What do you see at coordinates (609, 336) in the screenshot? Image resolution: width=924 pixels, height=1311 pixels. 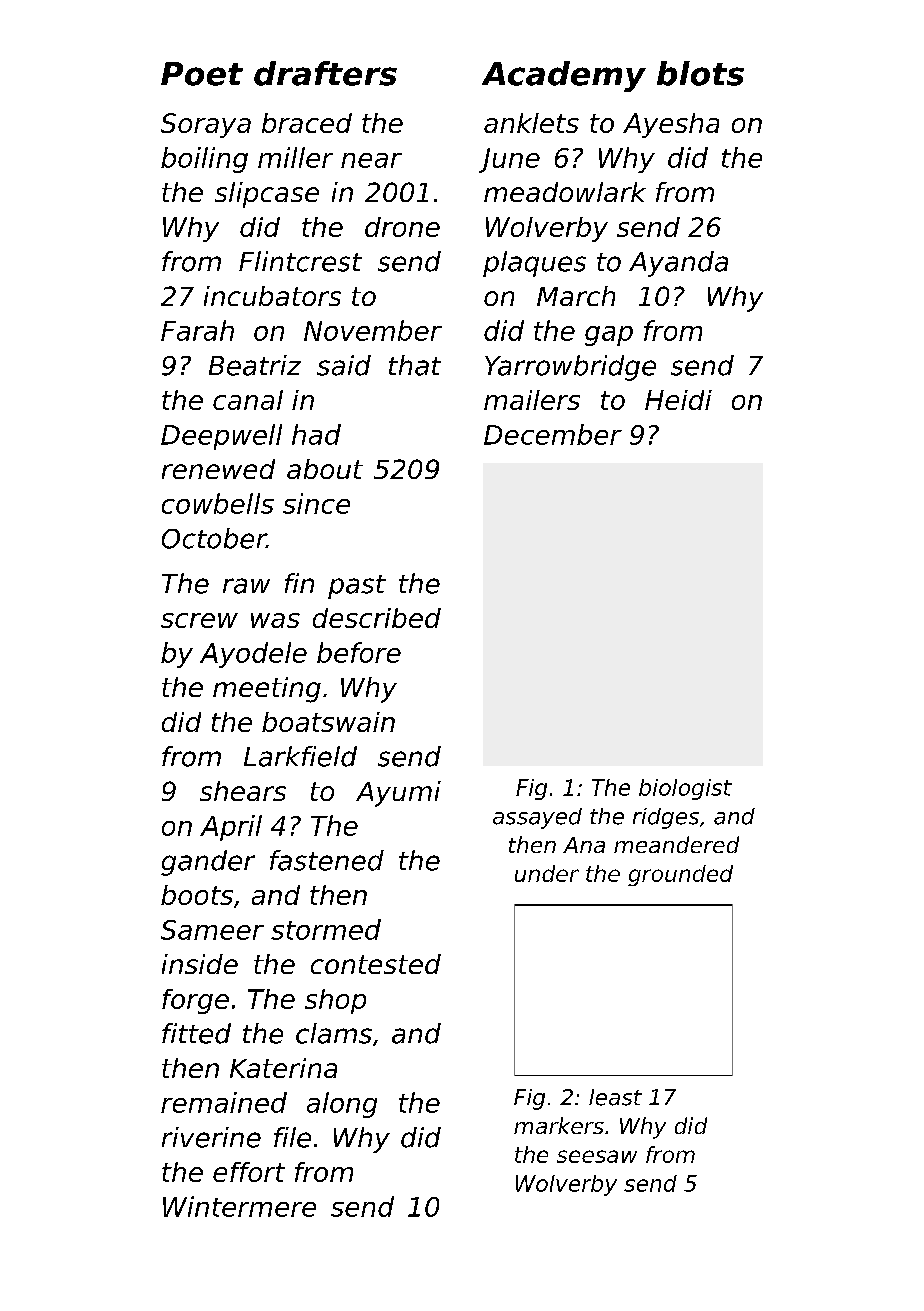 I see `gap` at bounding box center [609, 336].
